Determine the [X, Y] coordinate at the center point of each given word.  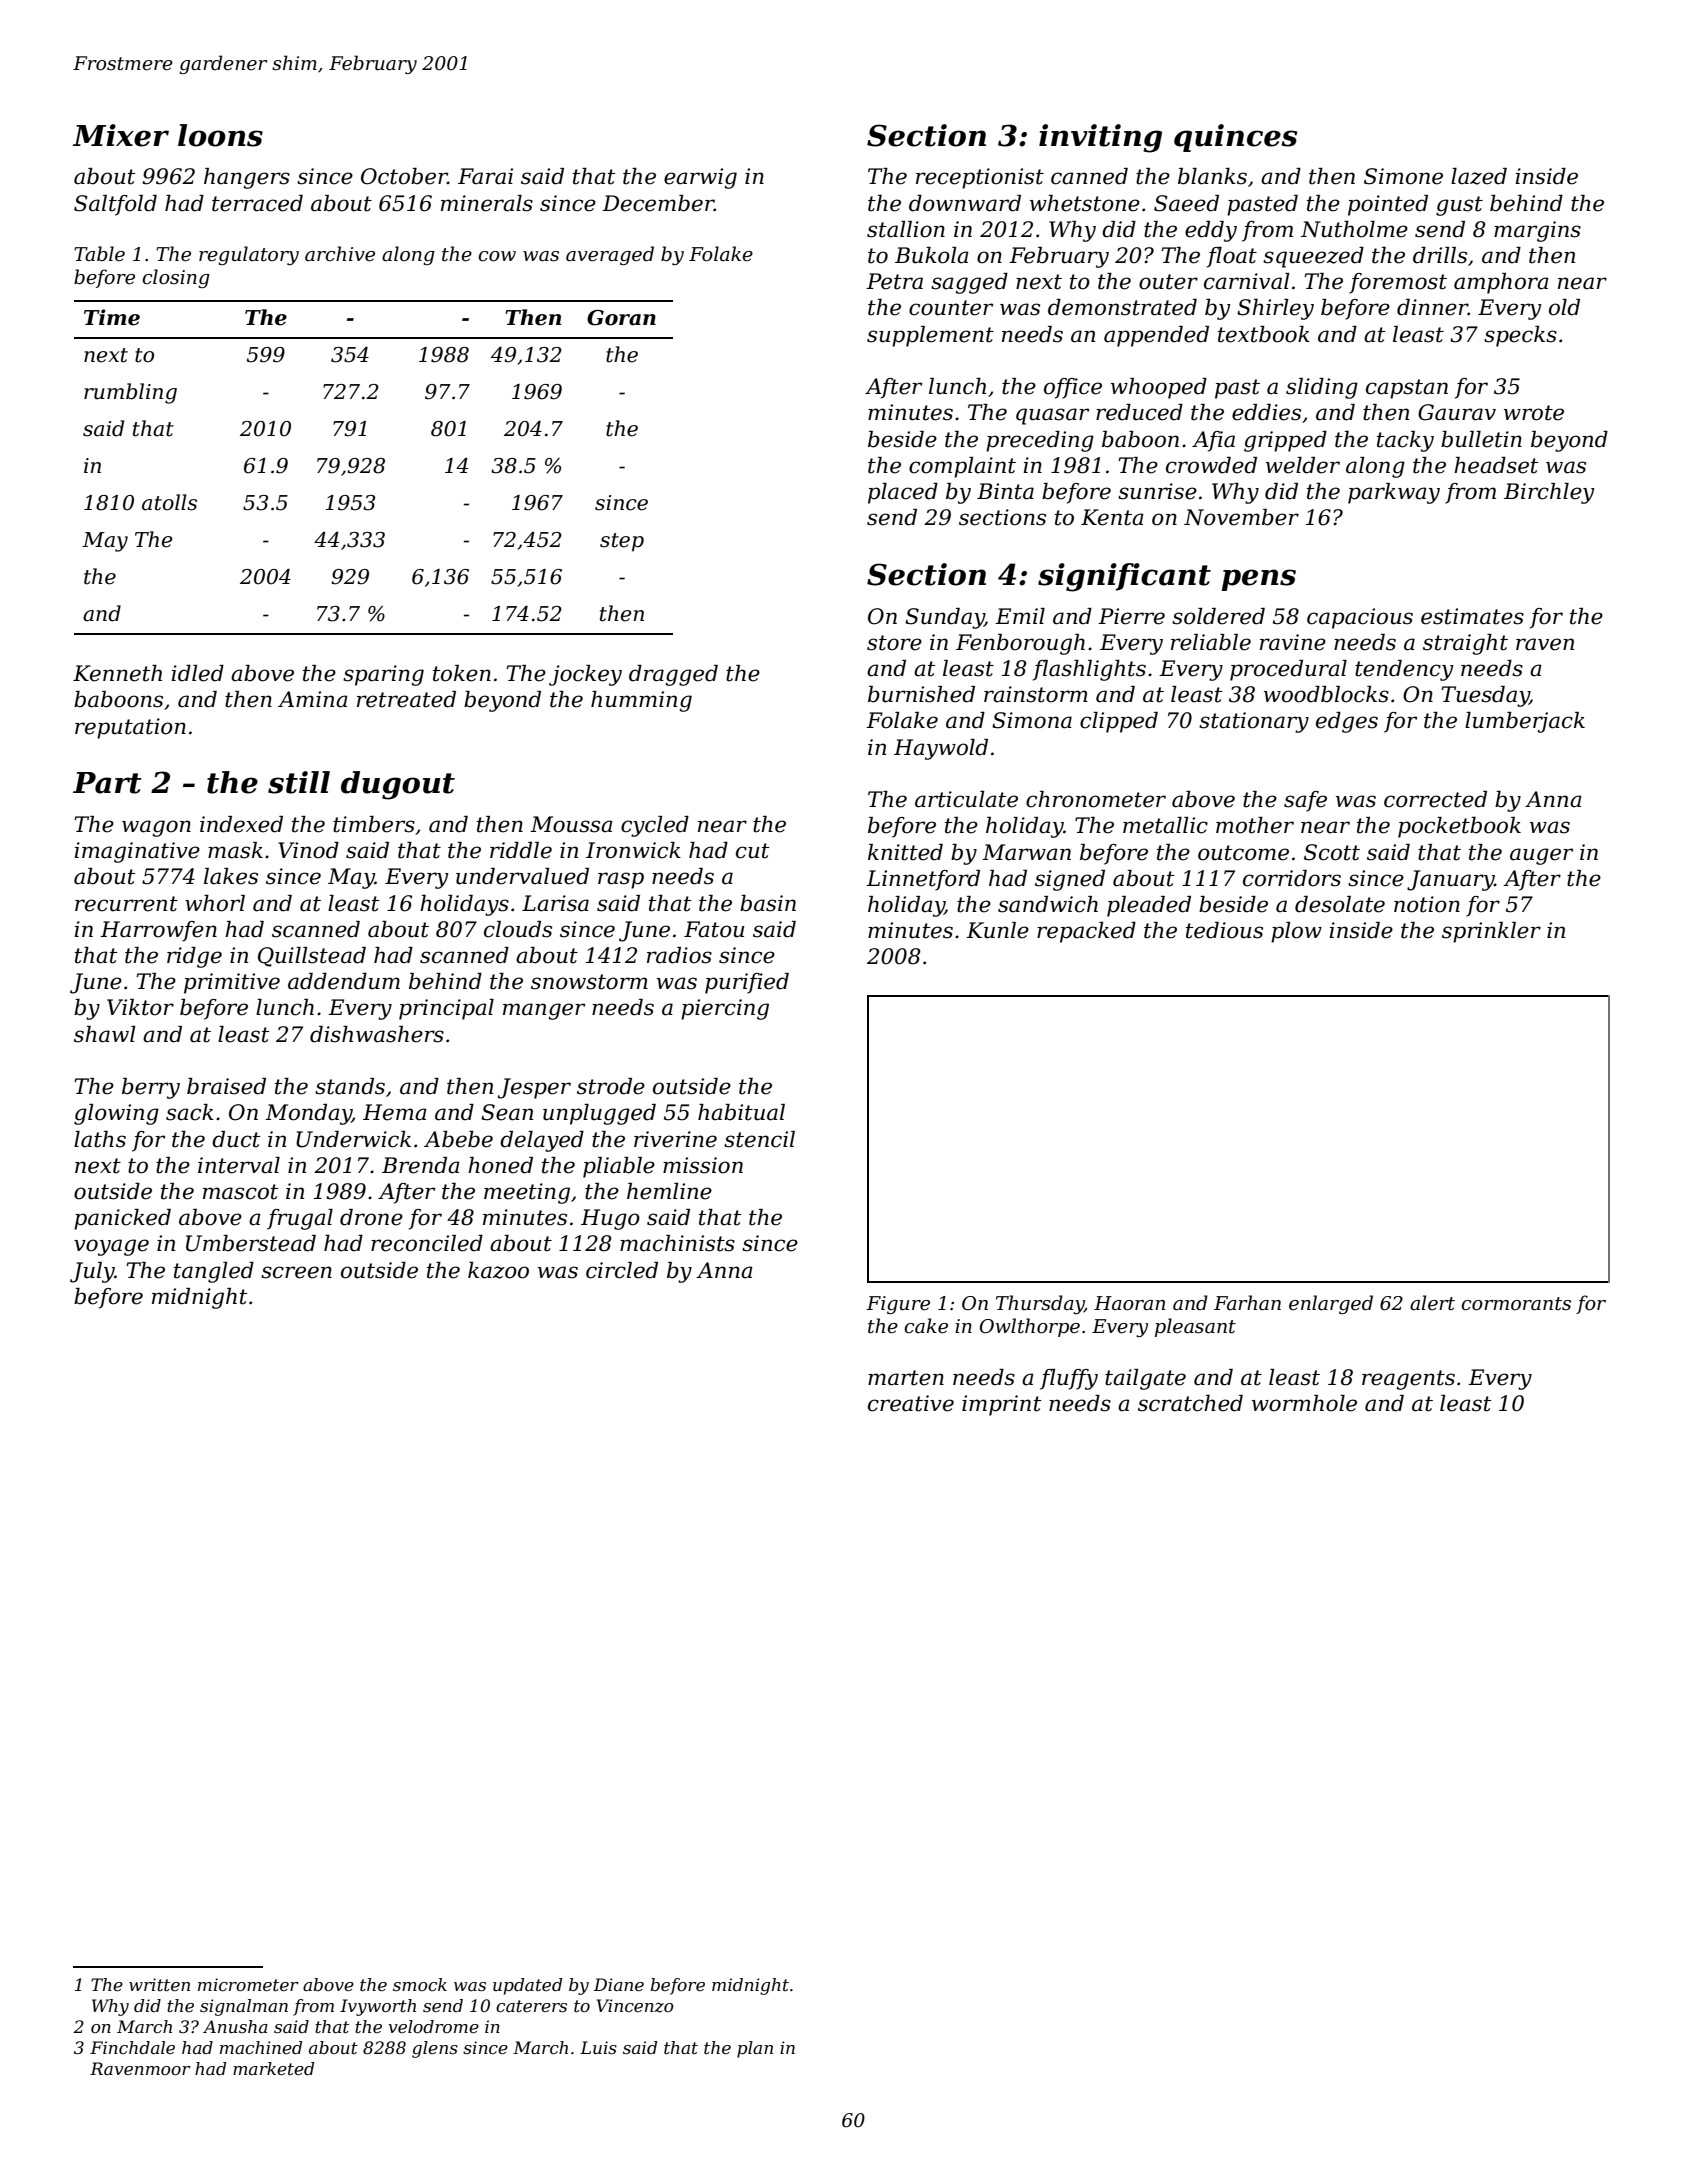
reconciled [427, 1243]
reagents [1408, 1380]
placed [903, 493]
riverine [675, 1139]
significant [1124, 577]
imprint [1001, 1405]
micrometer [248, 1984]
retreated [406, 699]
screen [296, 1272]
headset [1496, 465]
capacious [1360, 618]
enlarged [1331, 1304]
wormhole [1304, 1403]
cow [497, 256]
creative [911, 1403]
